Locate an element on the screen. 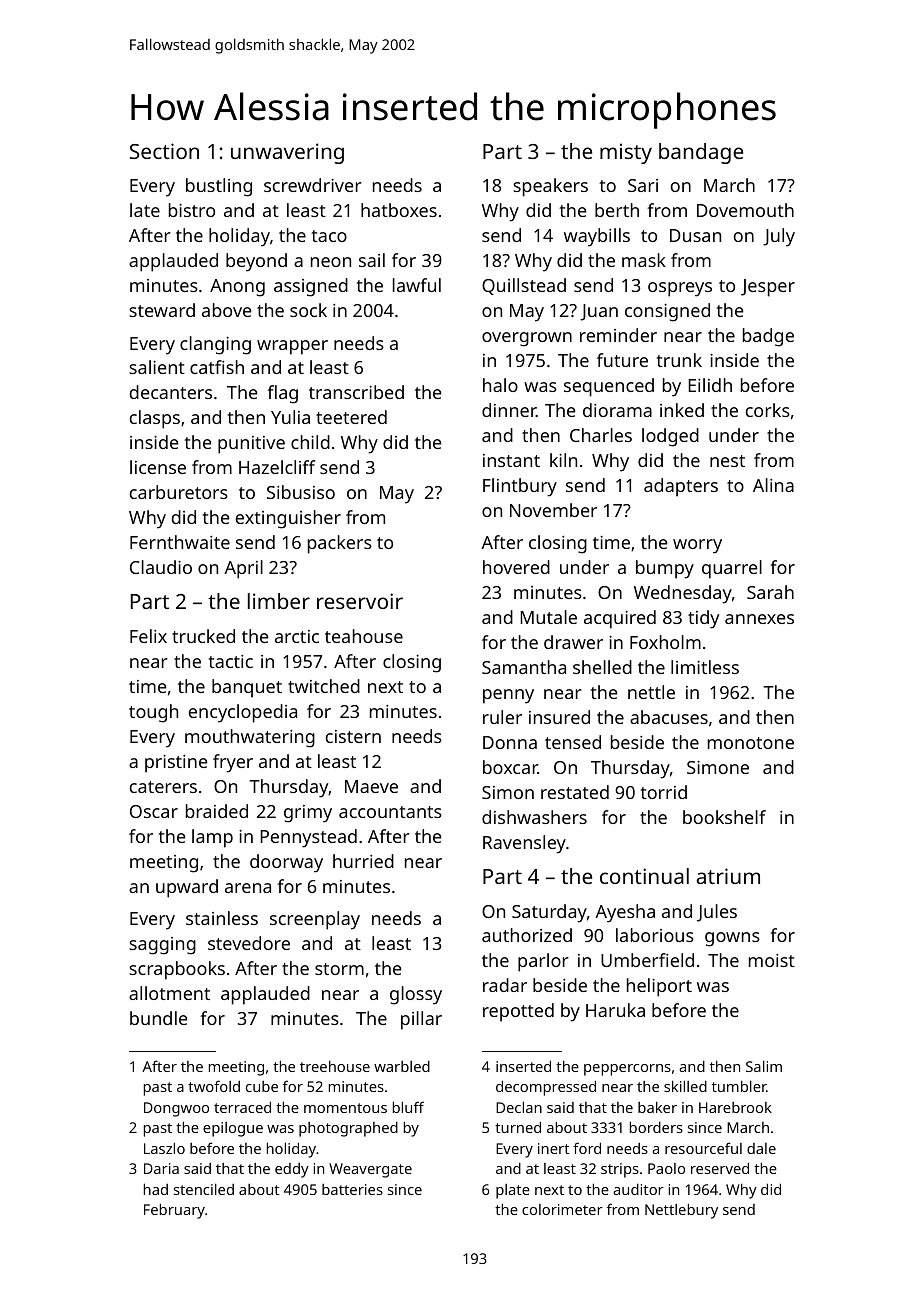 Image resolution: width=924 pixels, height=1314 pixels. hurried is located at coordinates (363, 861).
